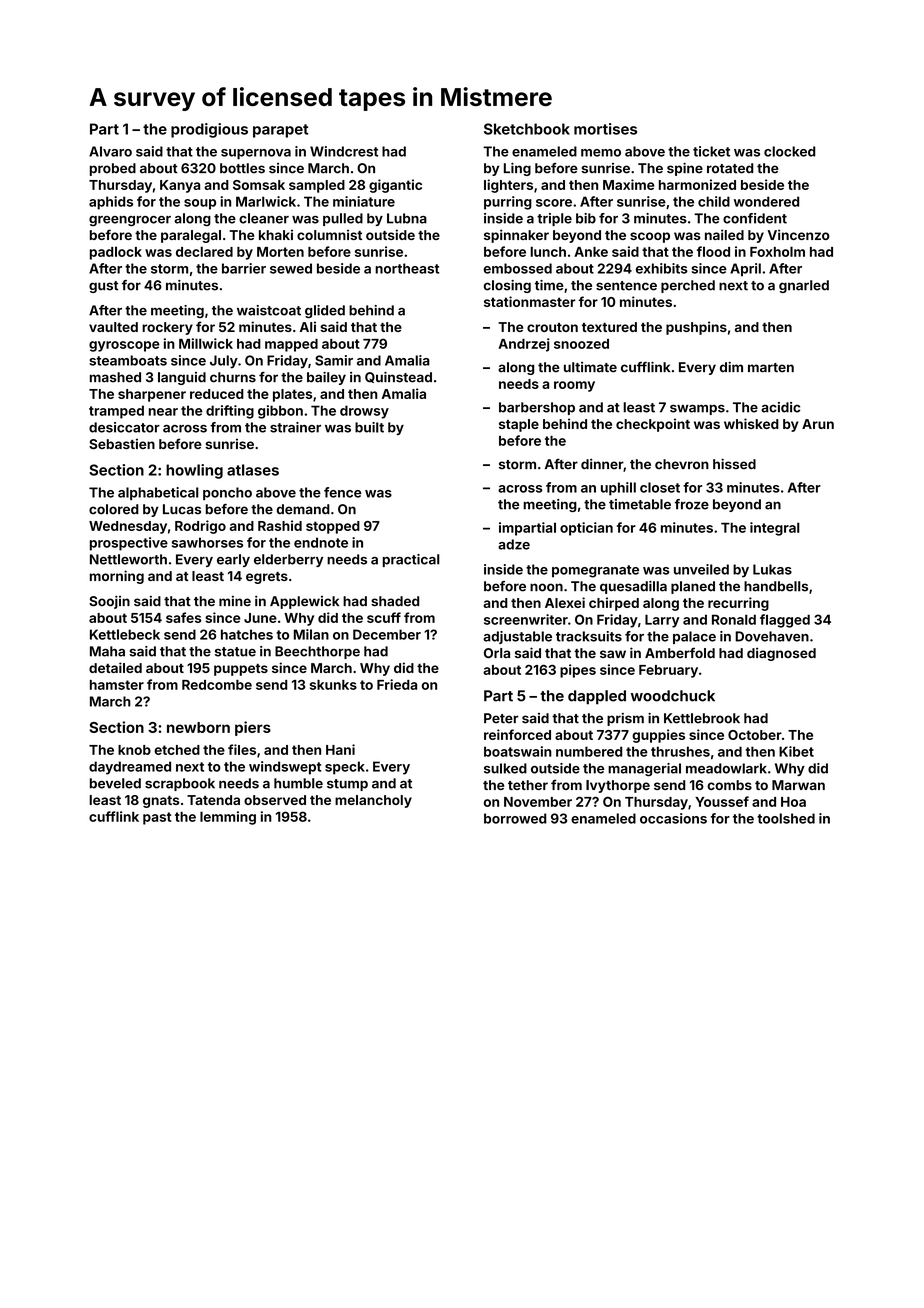 The width and height of the screenshot is (924, 1308). Describe the element at coordinates (804, 286) in the screenshot. I see `gnarled` at that location.
